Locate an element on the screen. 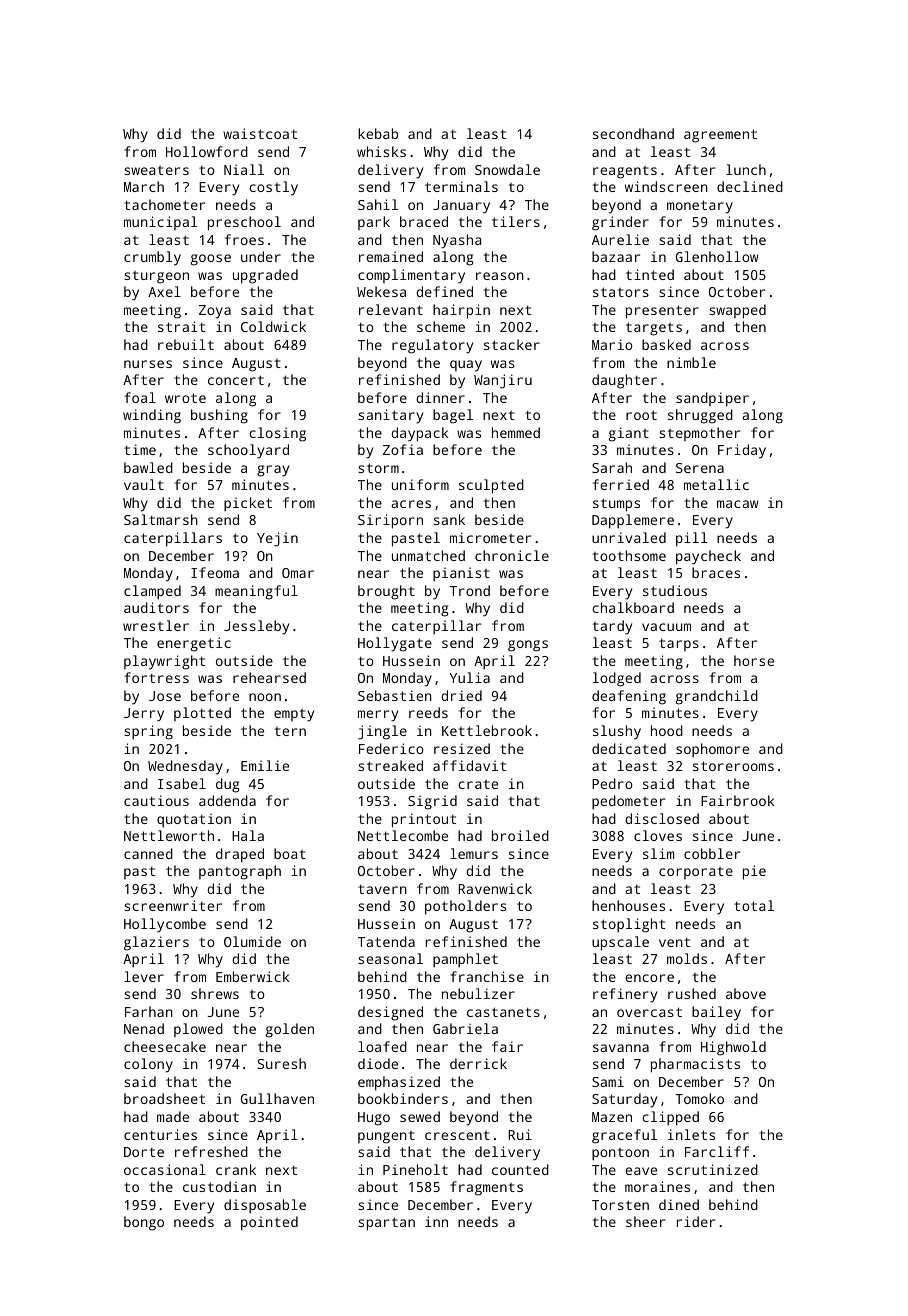 The width and height of the screenshot is (908, 1316). presenter is located at coordinates (662, 312).
